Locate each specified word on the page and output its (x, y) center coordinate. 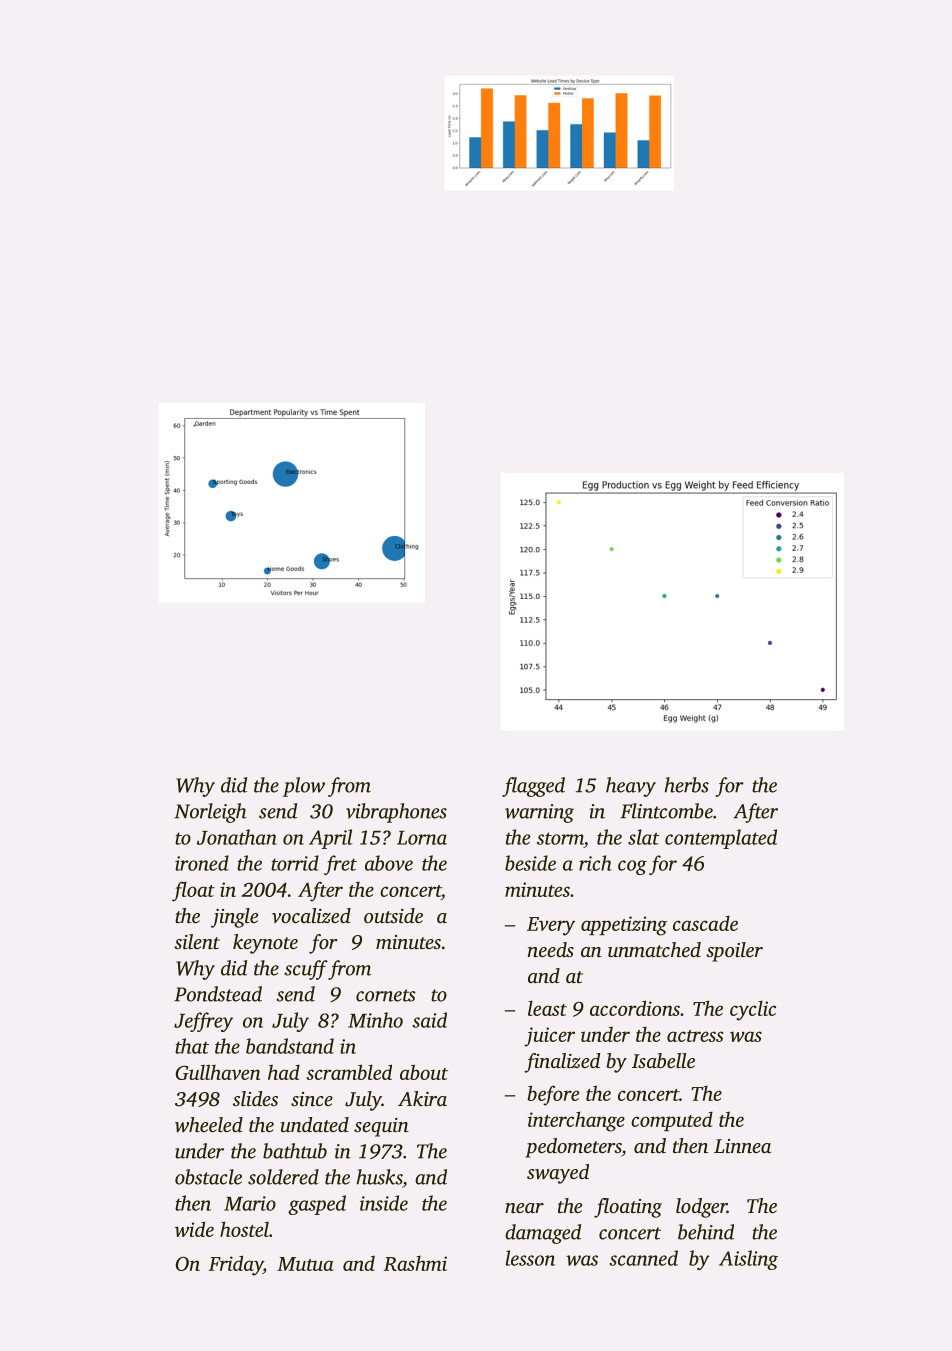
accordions (635, 1008)
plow (304, 787)
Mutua (305, 1264)
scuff (306, 970)
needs (551, 949)
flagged (533, 787)
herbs (687, 785)
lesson (530, 1258)
